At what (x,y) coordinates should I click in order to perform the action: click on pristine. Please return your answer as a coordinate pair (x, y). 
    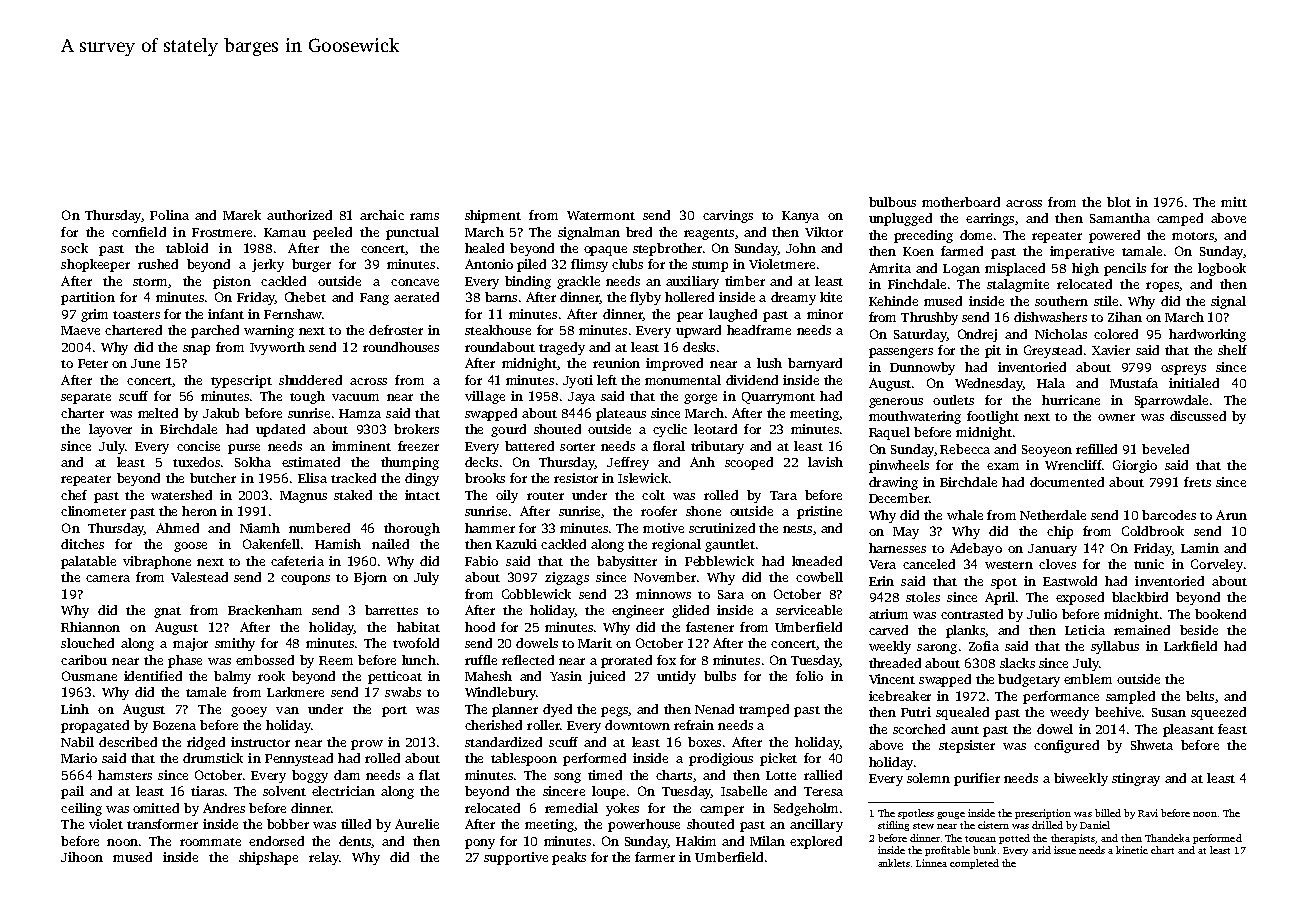
    Looking at the image, I should click on (819, 512).
